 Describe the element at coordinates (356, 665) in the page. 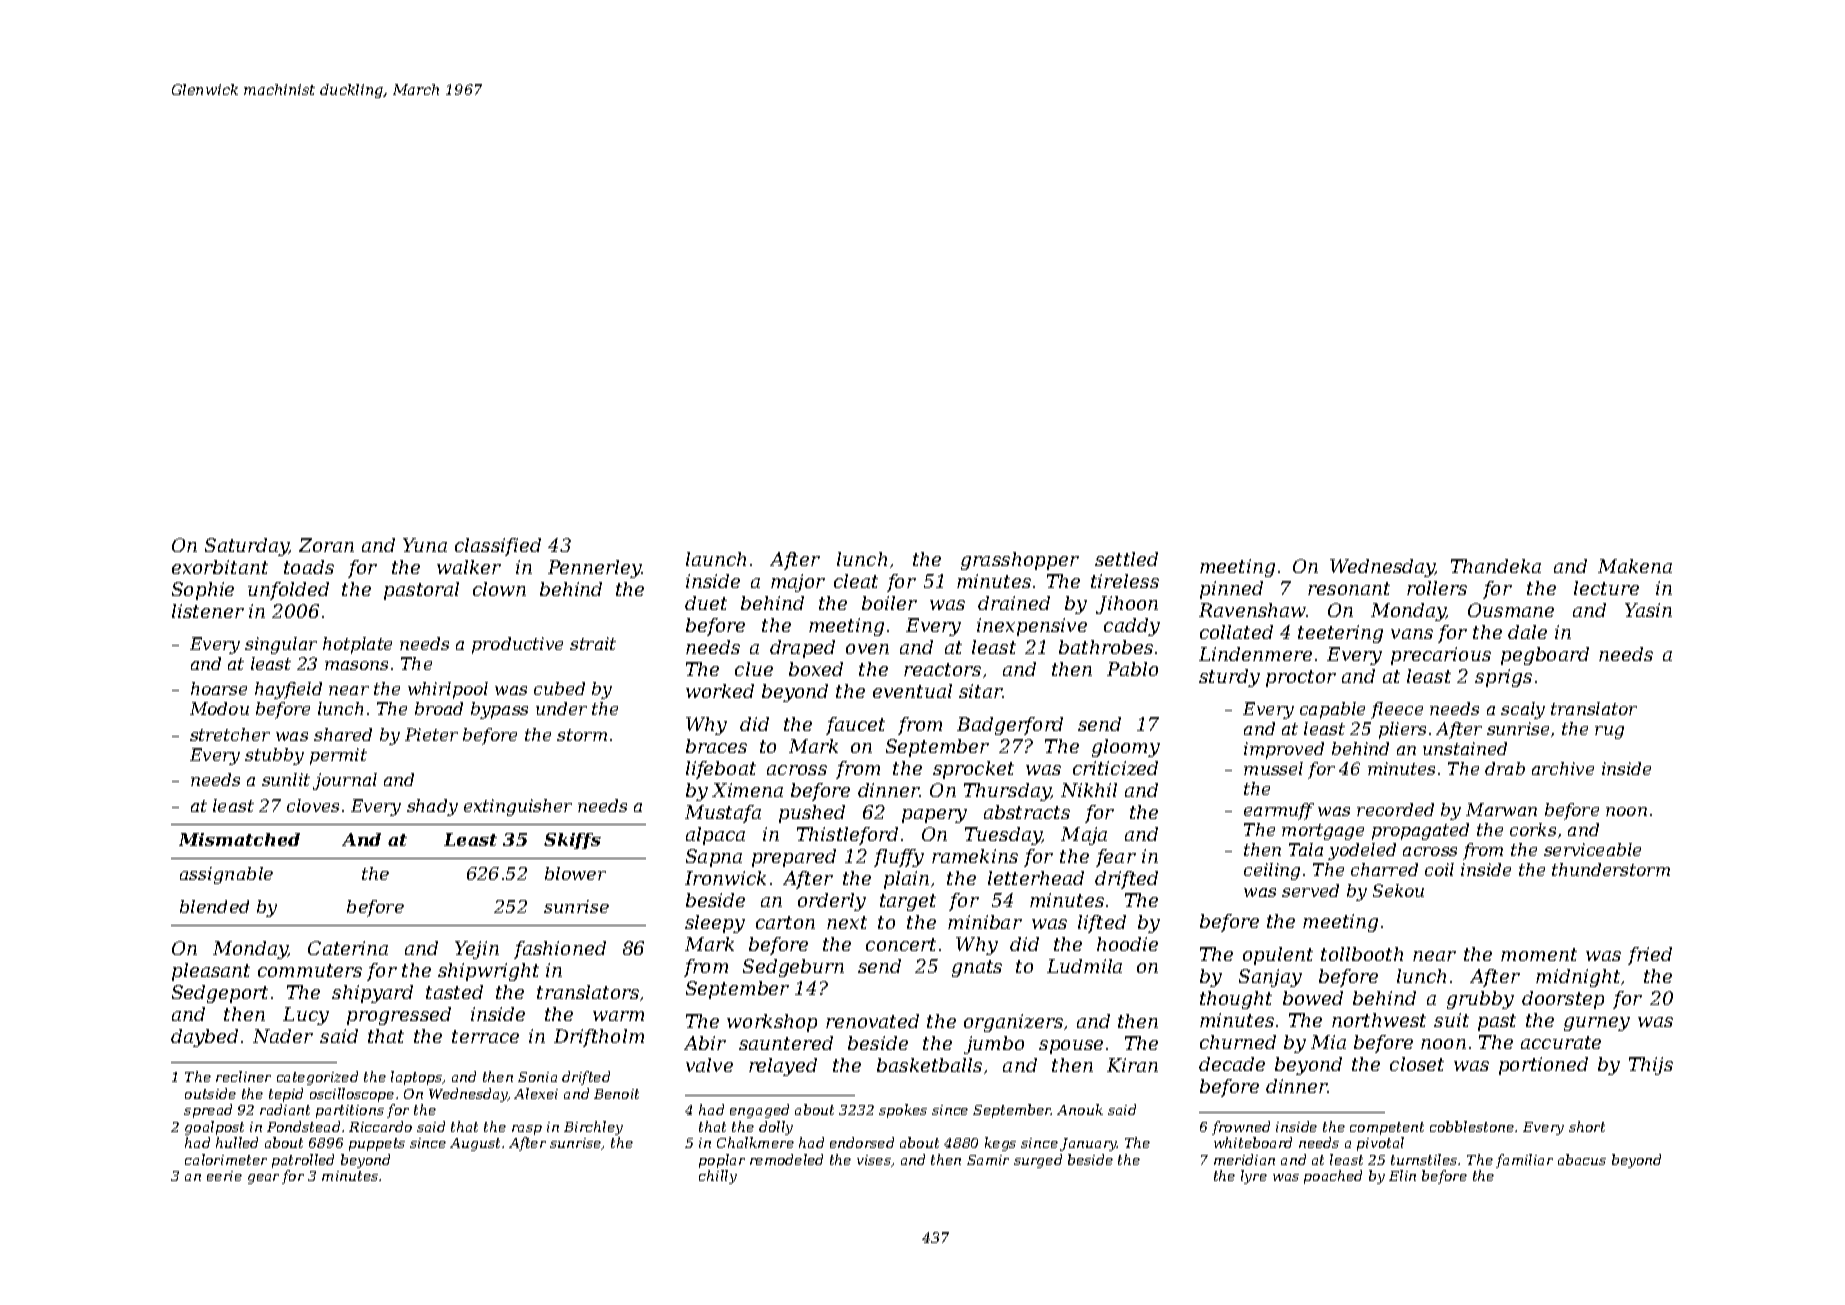

I see `masons` at that location.
